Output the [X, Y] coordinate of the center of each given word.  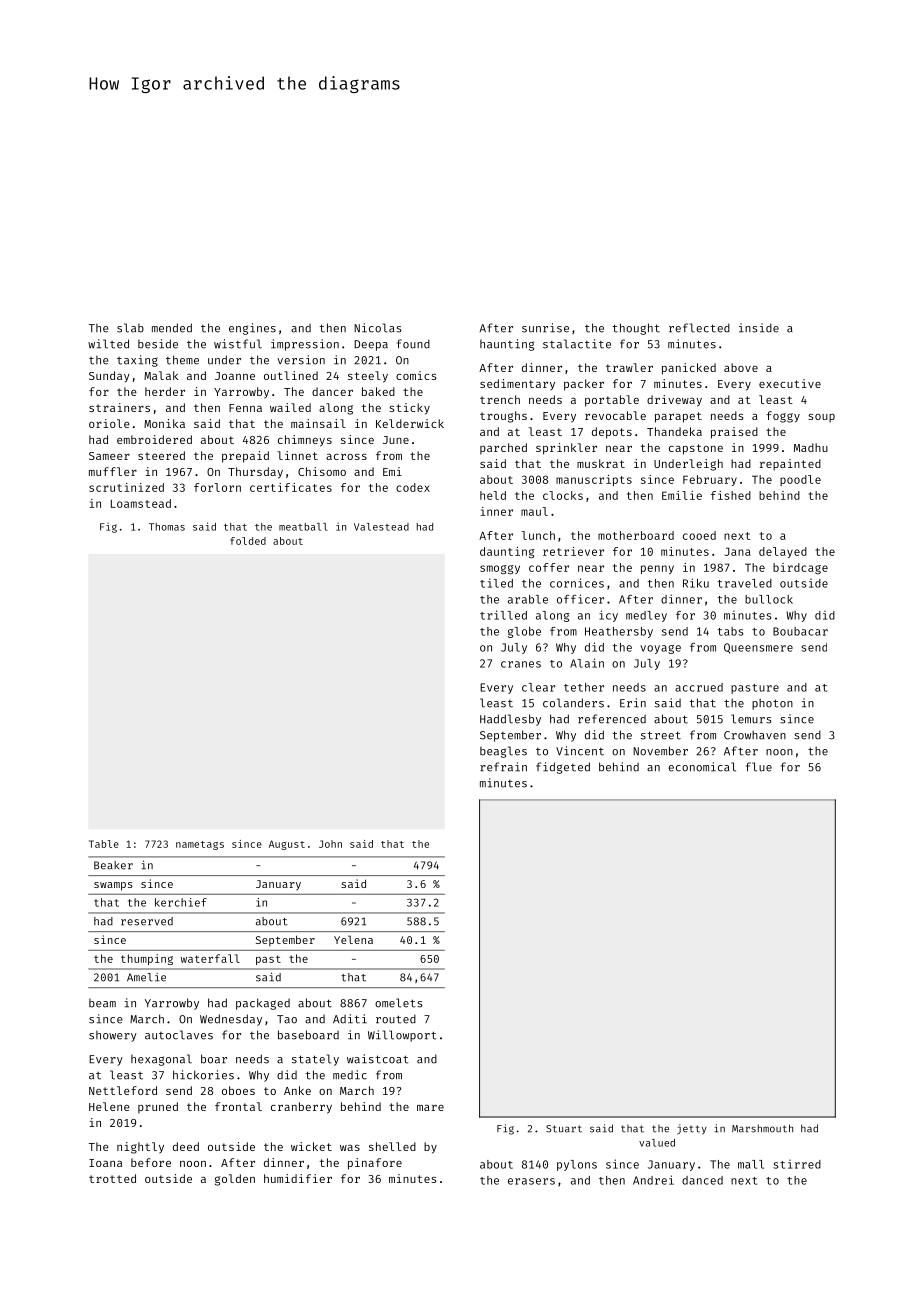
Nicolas [378, 328]
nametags [200, 845]
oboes [238, 1090]
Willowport [402, 1036]
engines [252, 329]
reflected [699, 328]
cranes [521, 664]
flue [759, 767]
